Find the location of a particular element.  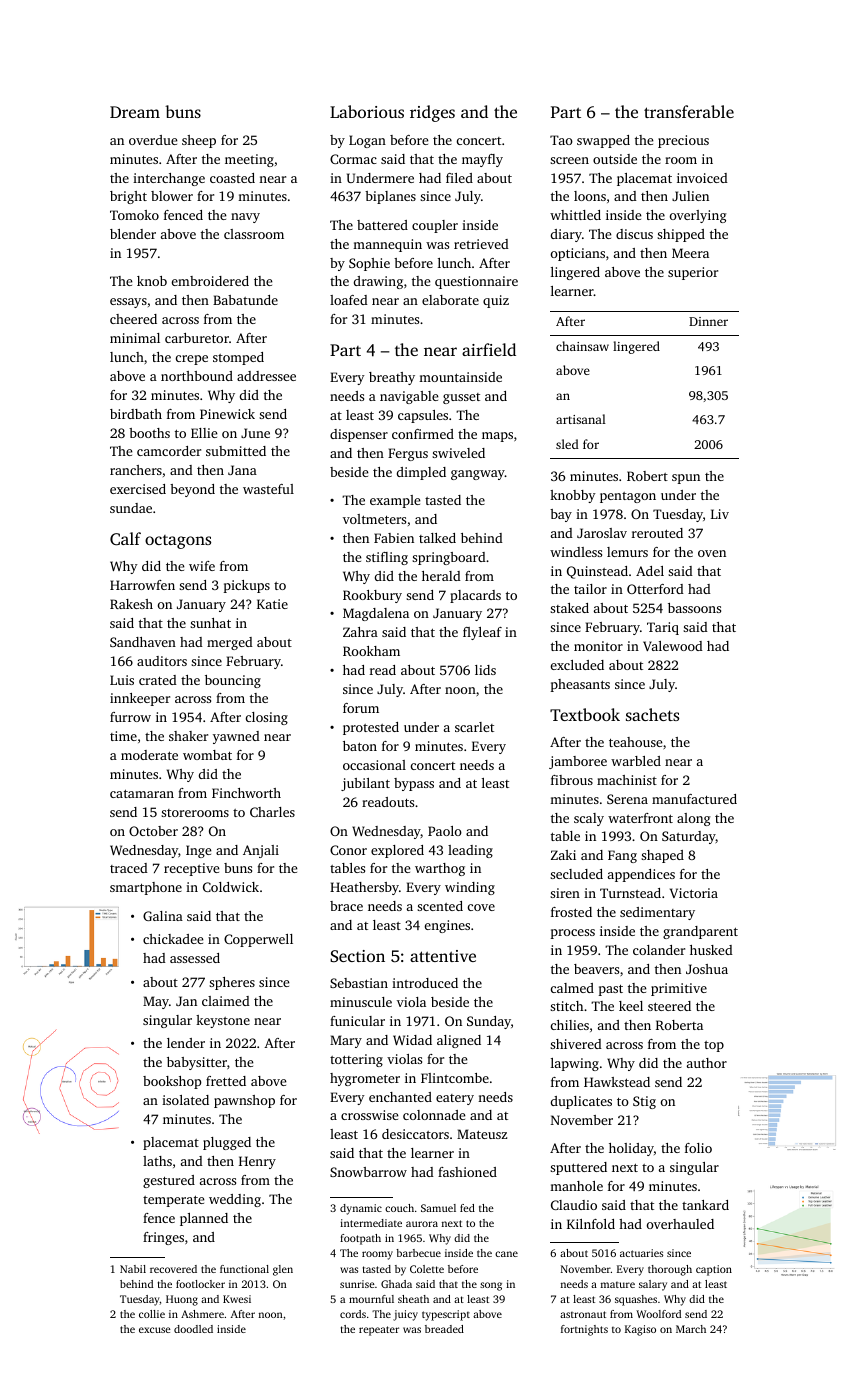

spun is located at coordinates (686, 479).
